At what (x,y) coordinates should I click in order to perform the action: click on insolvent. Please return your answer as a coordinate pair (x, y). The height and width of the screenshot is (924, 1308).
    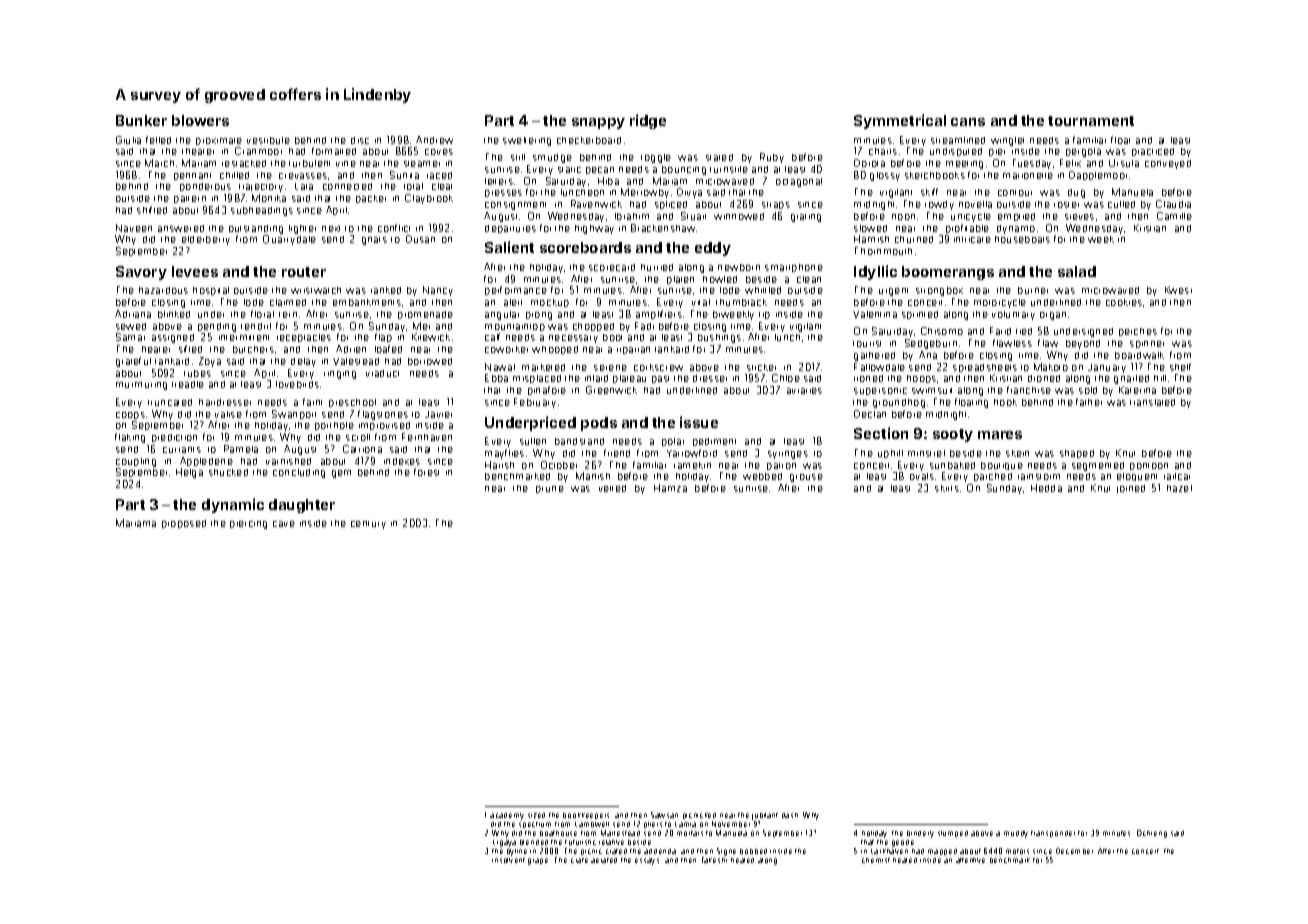
    Looking at the image, I should click on (508, 860).
